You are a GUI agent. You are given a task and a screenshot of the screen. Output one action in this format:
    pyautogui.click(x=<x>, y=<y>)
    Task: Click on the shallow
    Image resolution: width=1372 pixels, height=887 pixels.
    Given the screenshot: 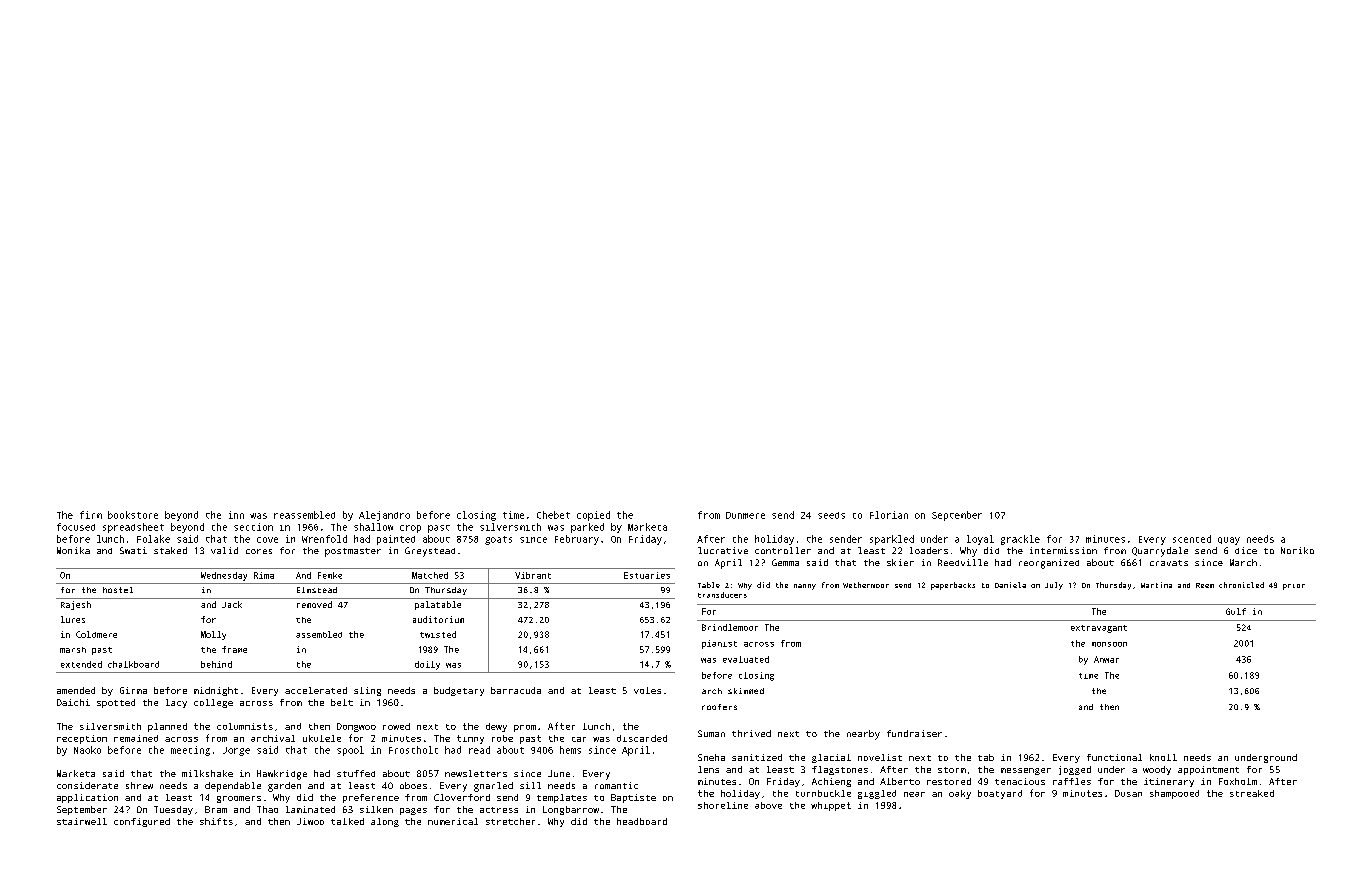 What is the action you would take?
    pyautogui.click(x=373, y=527)
